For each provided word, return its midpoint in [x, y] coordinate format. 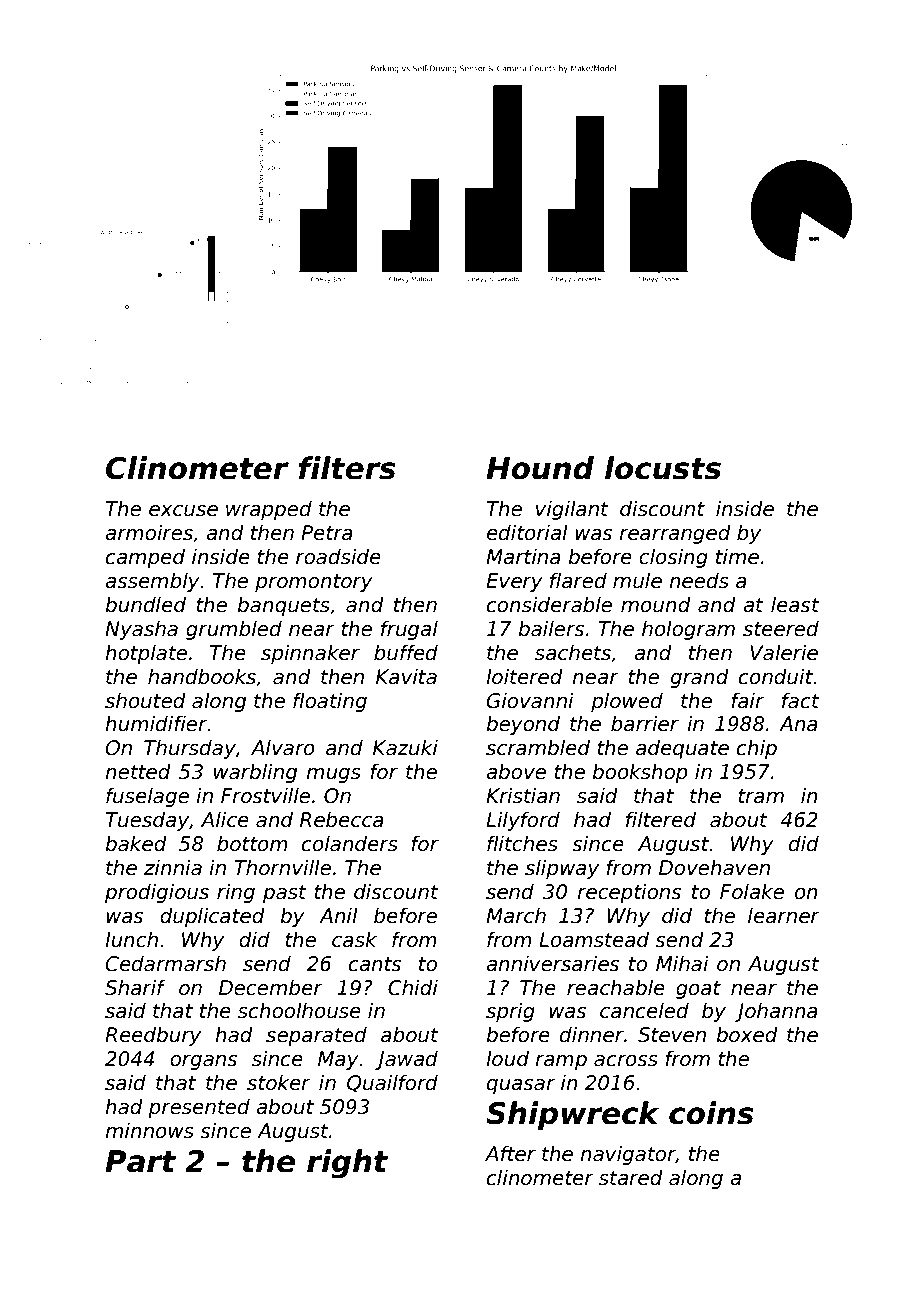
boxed [747, 1034]
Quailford [392, 1083]
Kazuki [405, 747]
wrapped [269, 510]
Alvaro [283, 747]
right [347, 1164]
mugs [333, 775]
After [510, 1153]
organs [203, 1062]
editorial [527, 532]
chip [757, 749]
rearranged [675, 534]
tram [761, 796]
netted [138, 771]
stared [631, 1177]
